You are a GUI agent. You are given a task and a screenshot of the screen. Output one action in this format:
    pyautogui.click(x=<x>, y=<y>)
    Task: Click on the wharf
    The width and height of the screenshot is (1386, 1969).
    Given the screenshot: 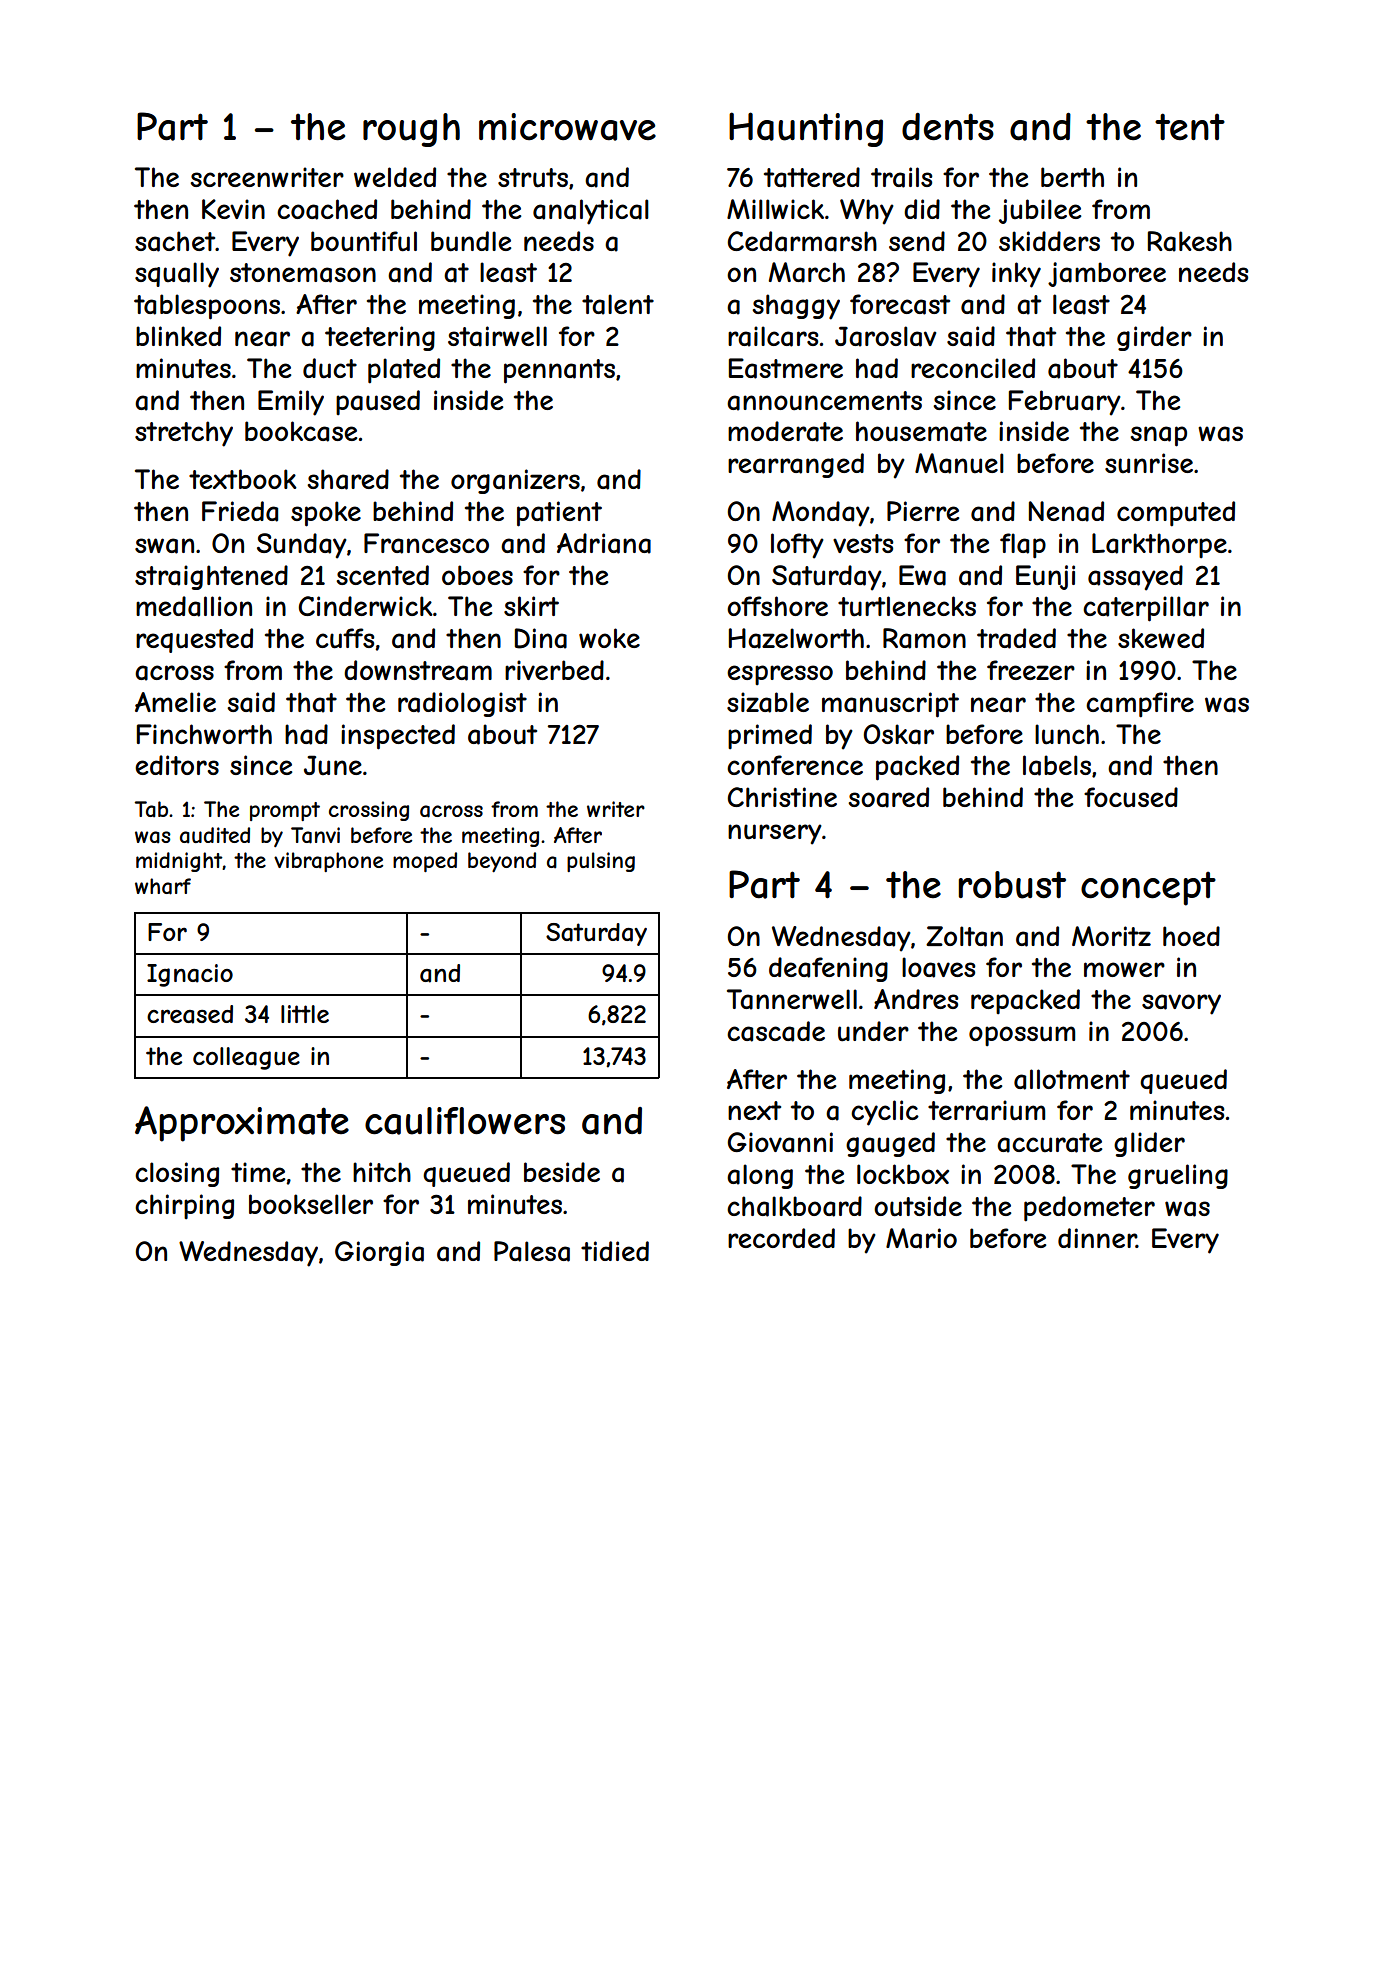 What is the action you would take?
    pyautogui.click(x=163, y=886)
